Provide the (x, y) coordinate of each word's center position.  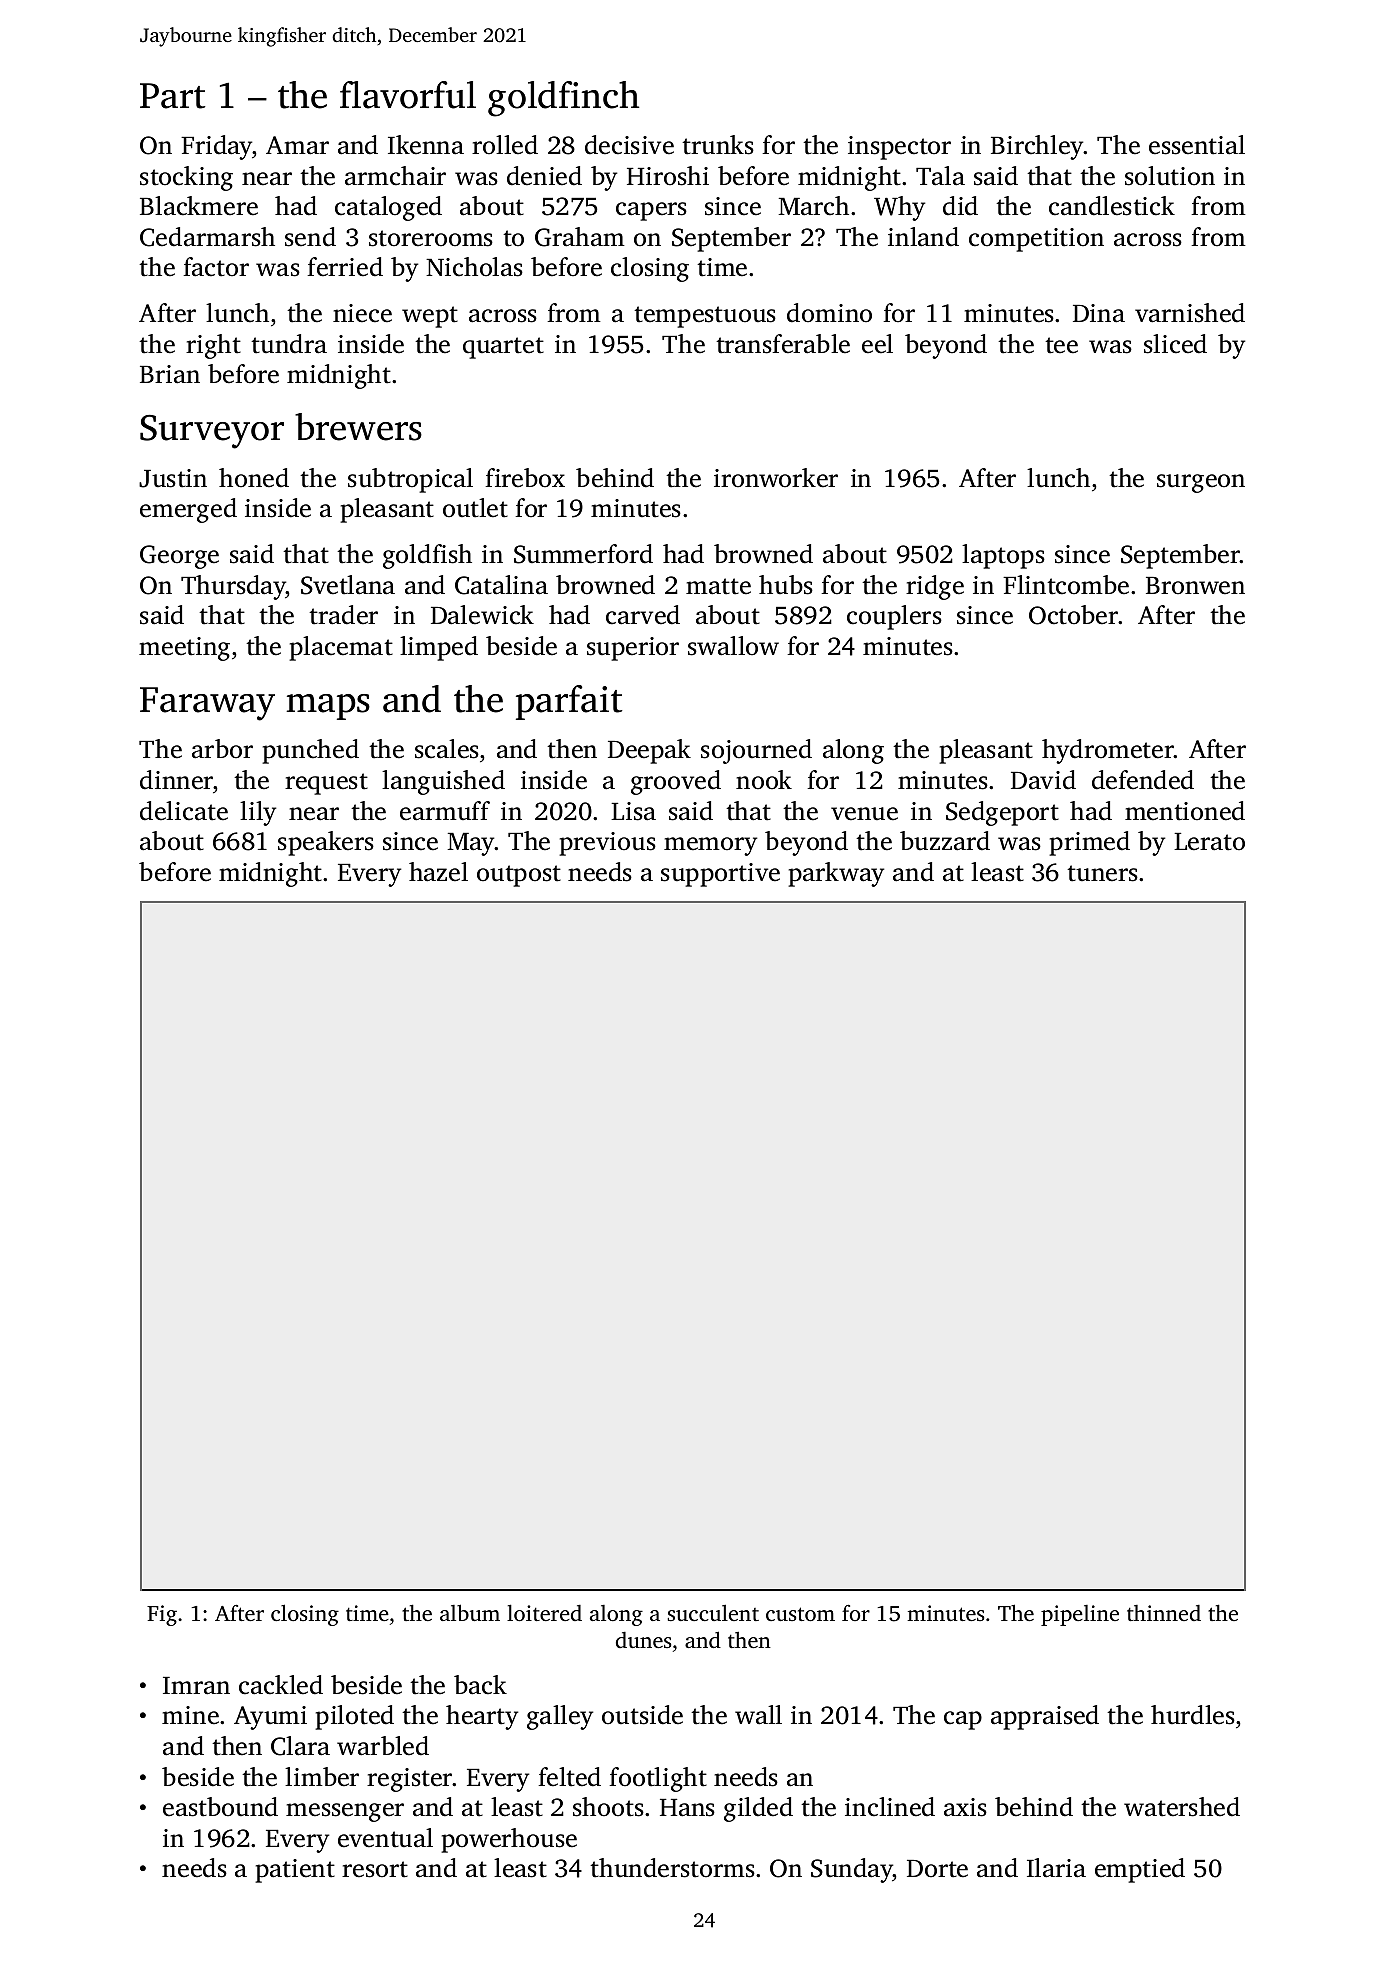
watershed (1182, 1807)
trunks (718, 145)
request (326, 784)
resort (375, 1869)
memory (710, 846)
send (310, 237)
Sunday (852, 1870)
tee (1061, 345)
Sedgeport (1002, 813)
